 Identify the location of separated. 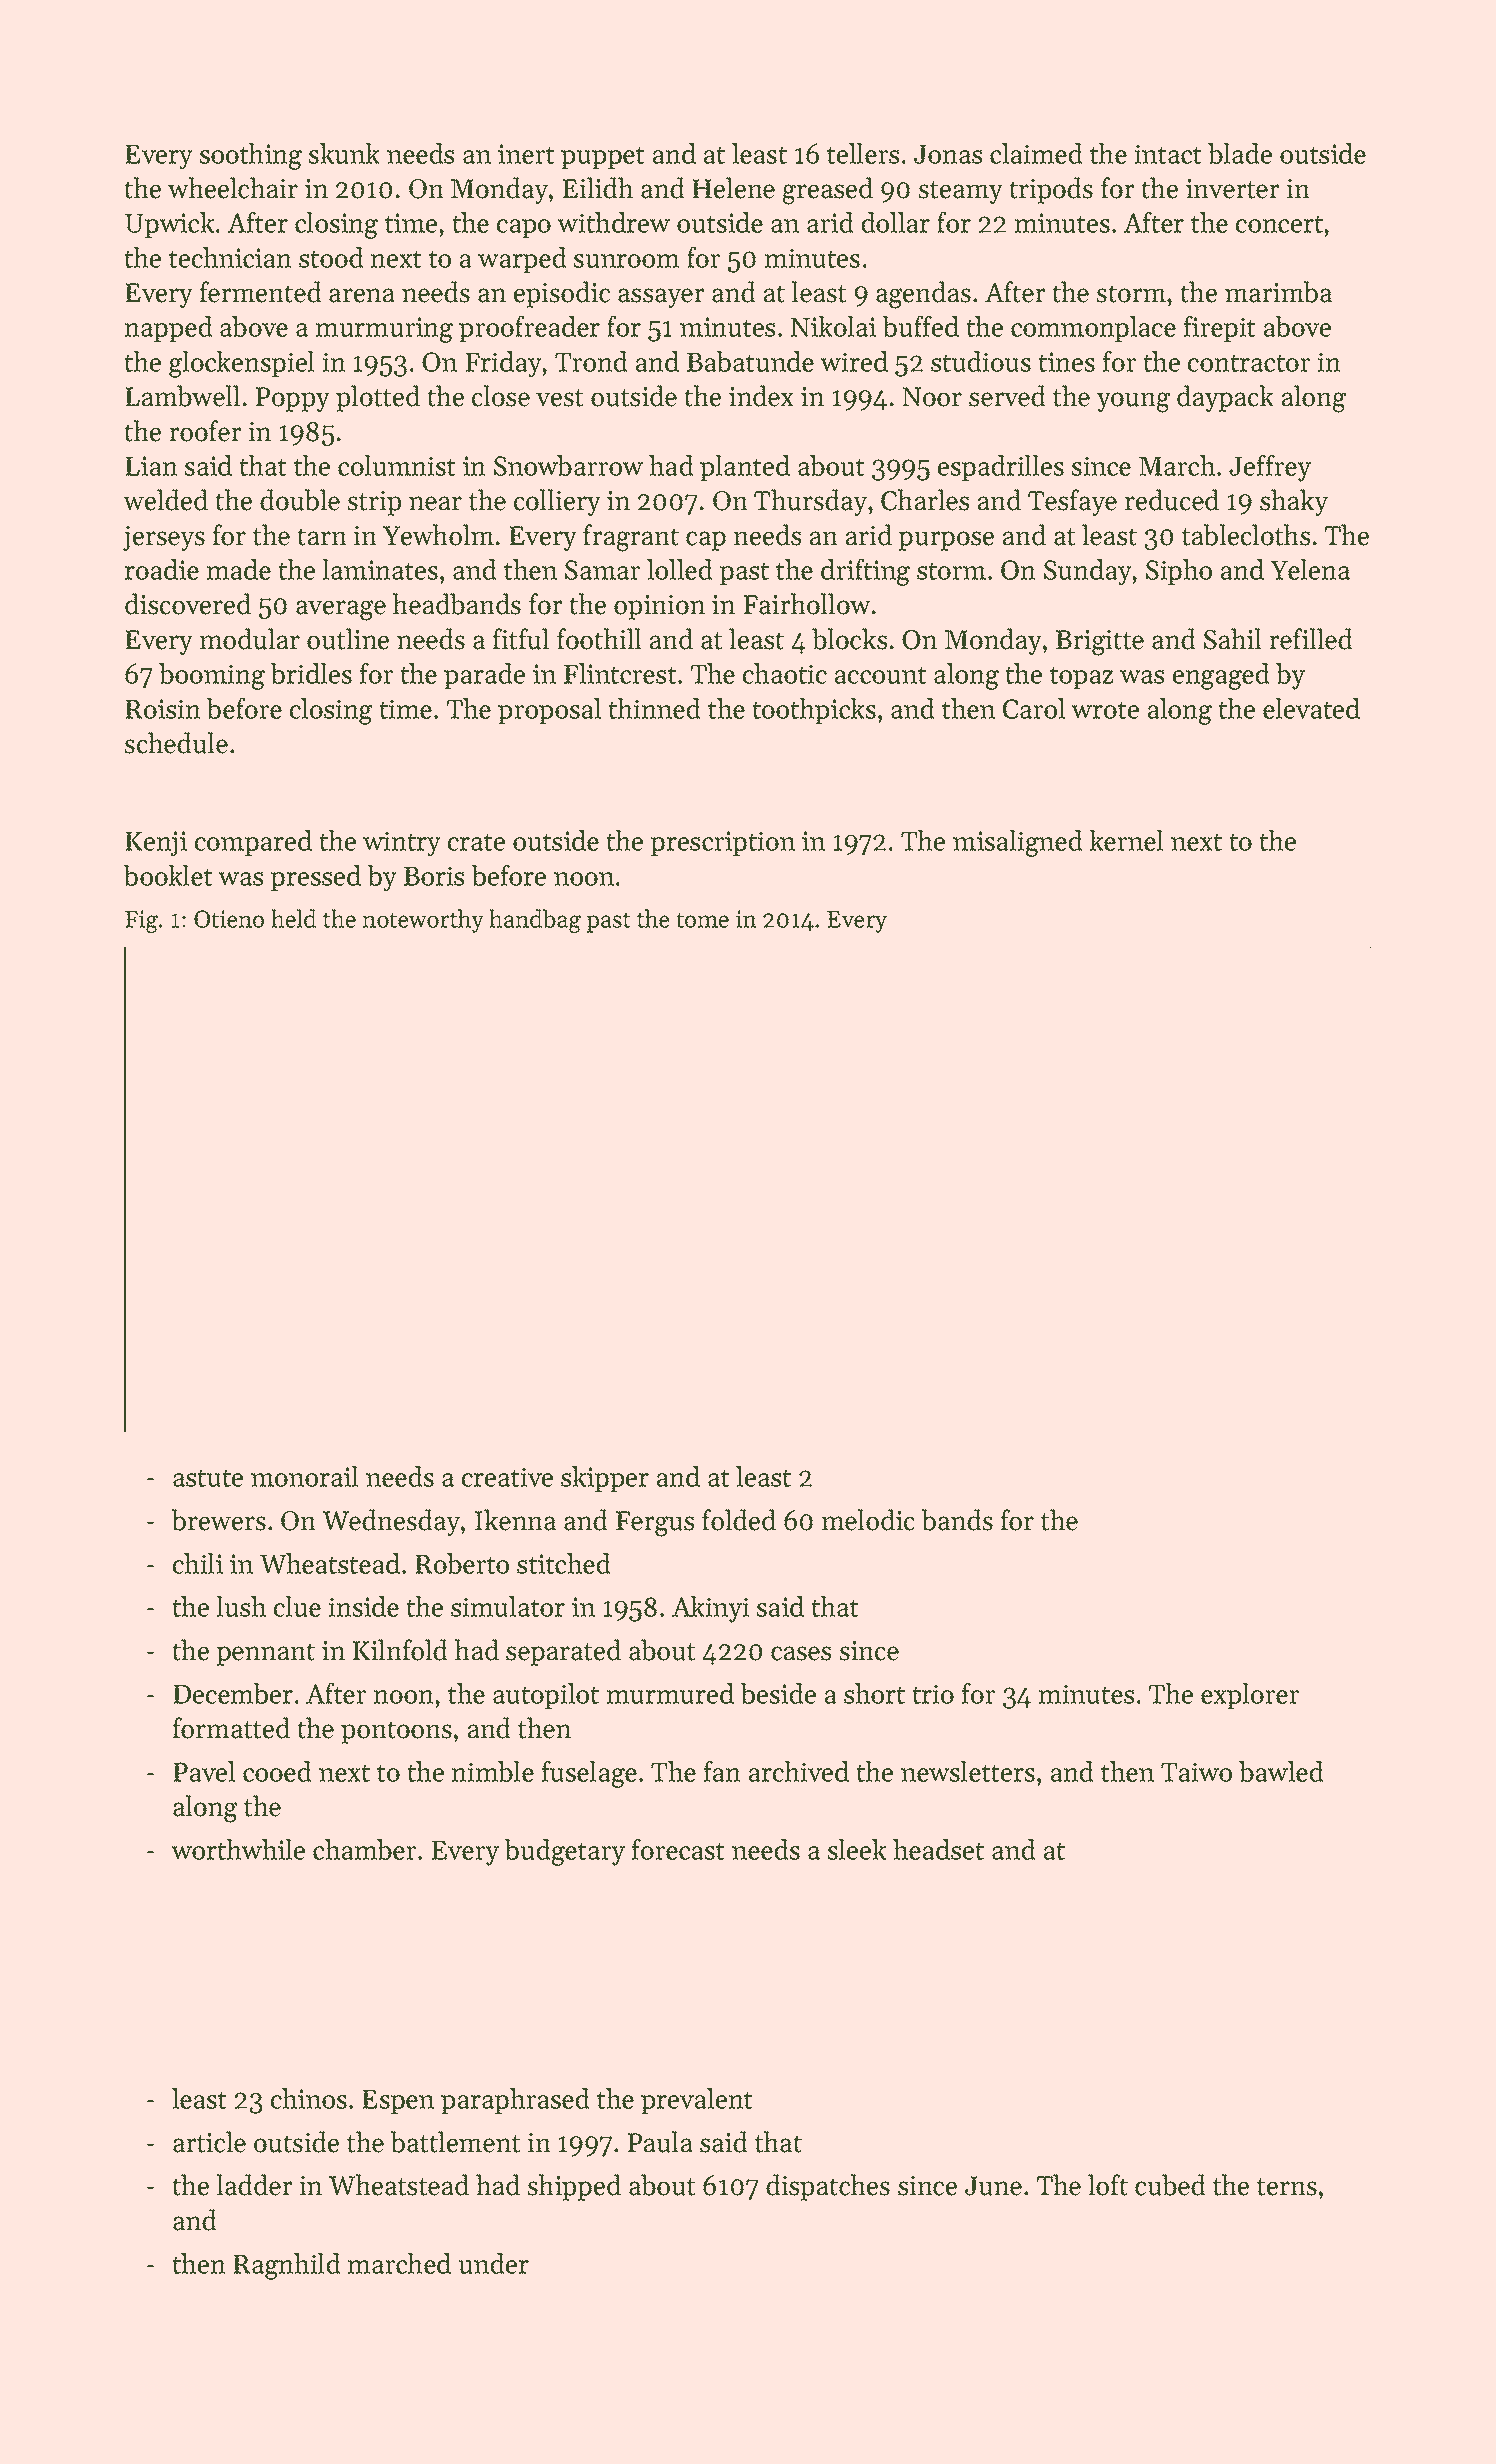
(563, 1652).
